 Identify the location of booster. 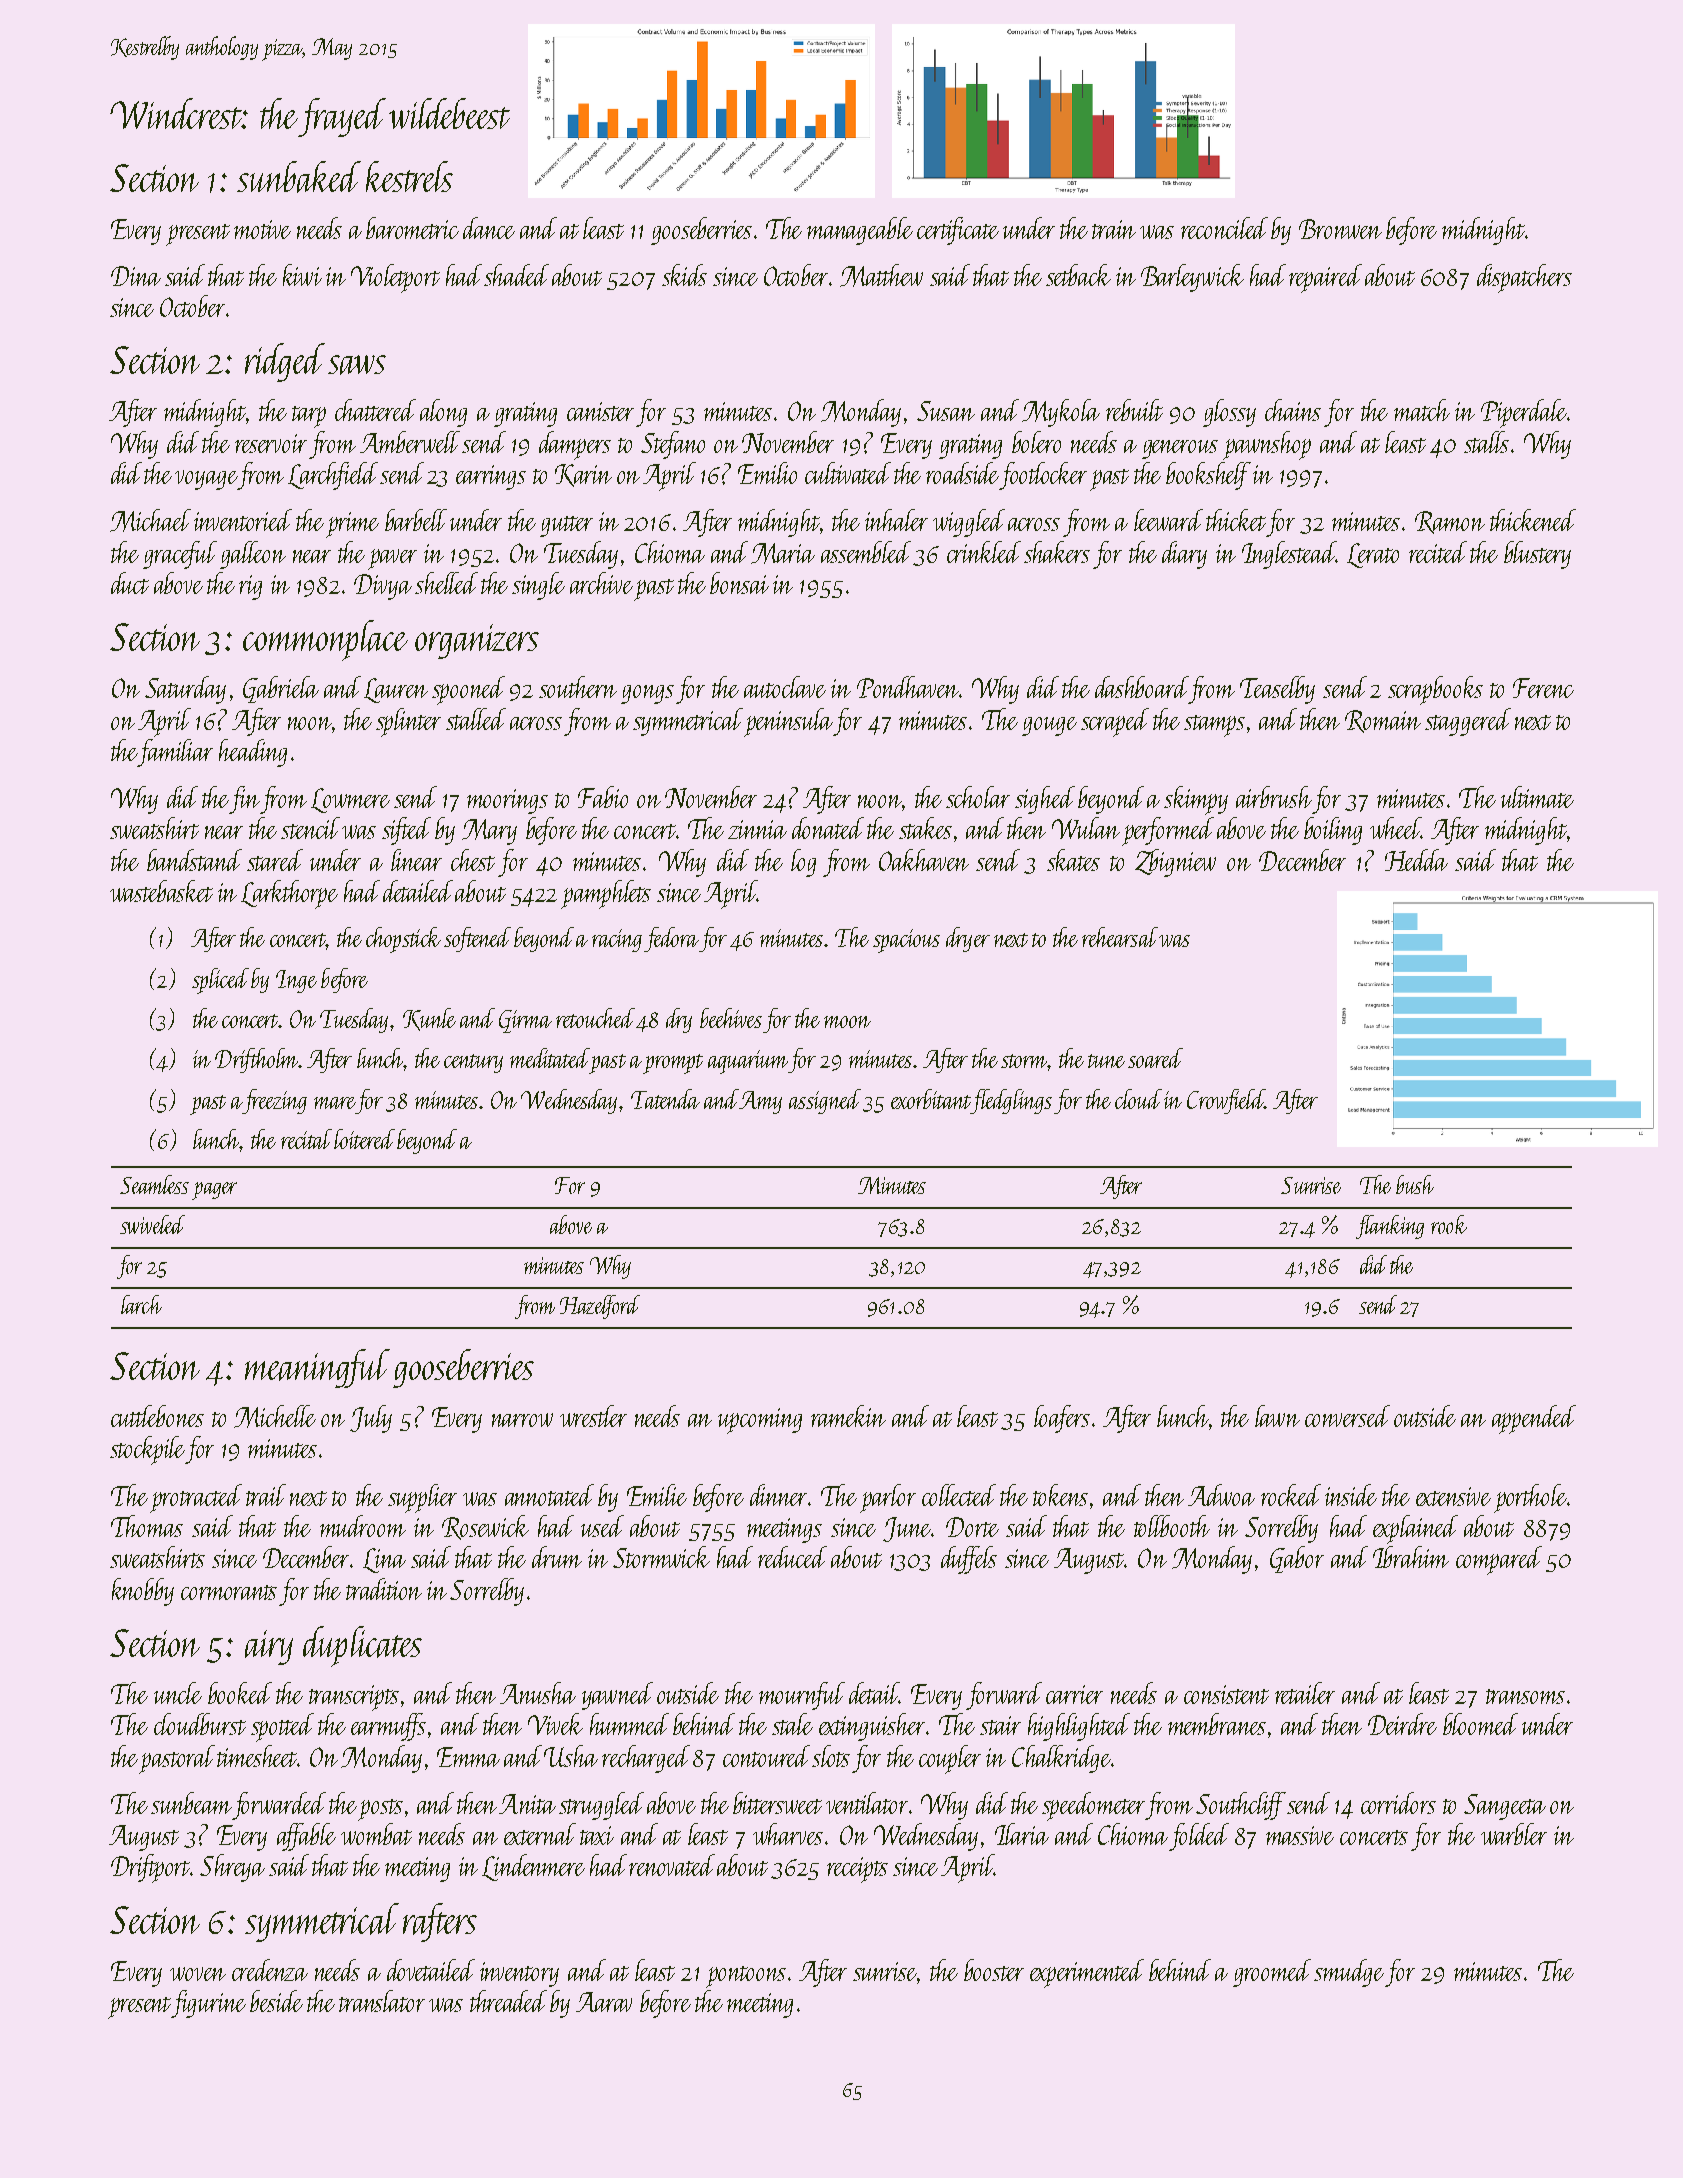
(994, 1970).
